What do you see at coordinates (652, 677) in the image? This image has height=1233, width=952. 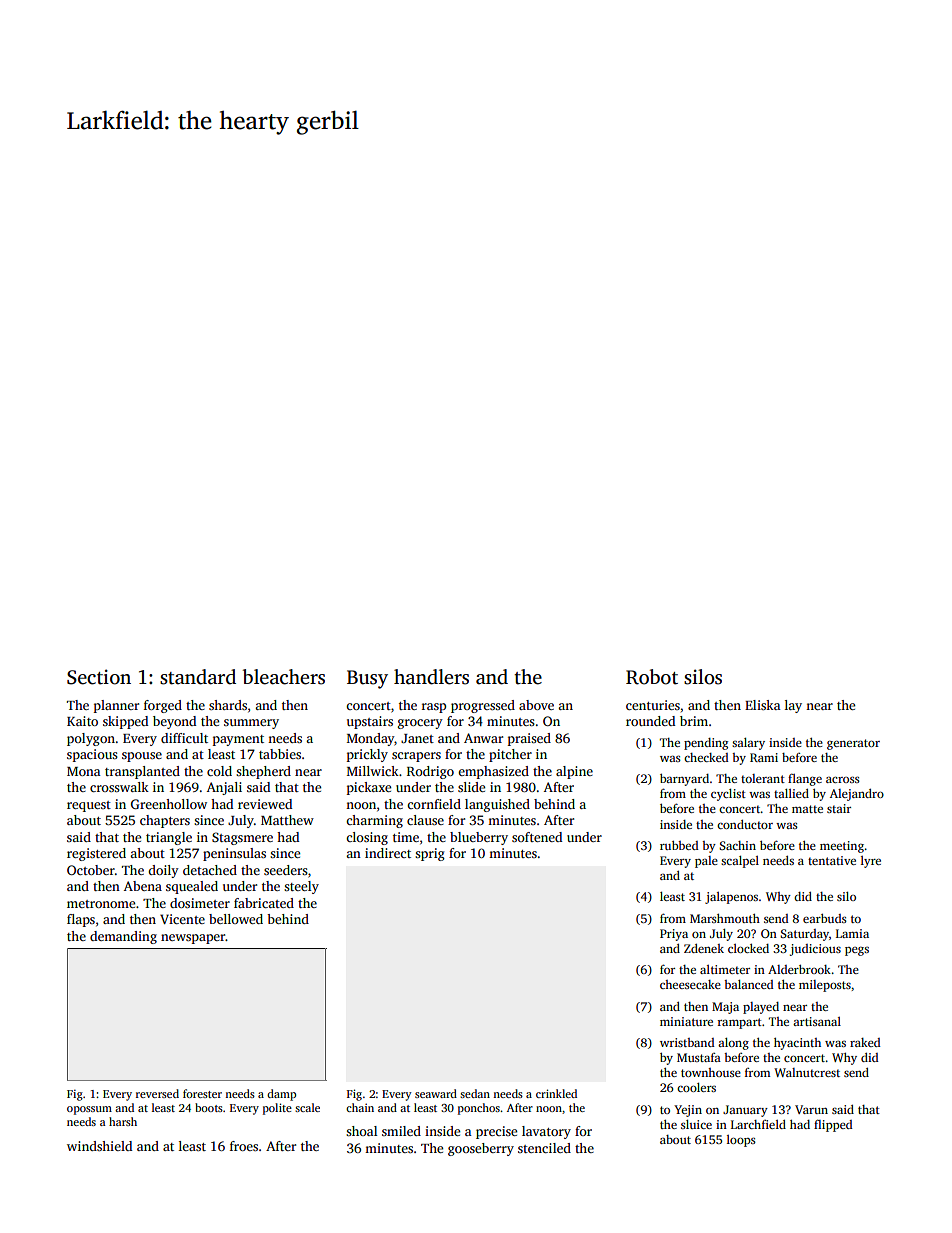 I see `Robot` at bounding box center [652, 677].
